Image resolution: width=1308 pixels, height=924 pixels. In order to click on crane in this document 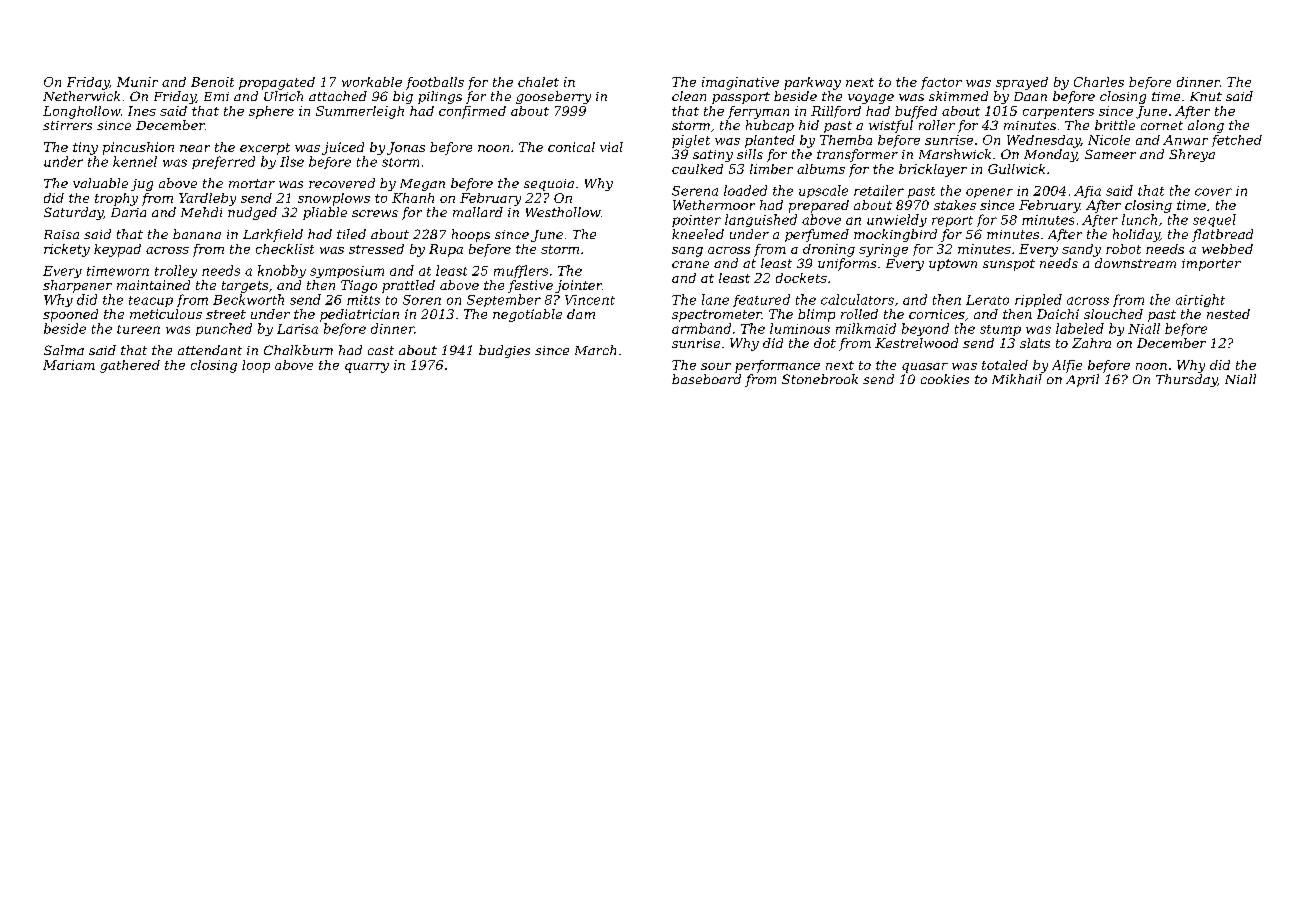, I will do `click(690, 264)`.
